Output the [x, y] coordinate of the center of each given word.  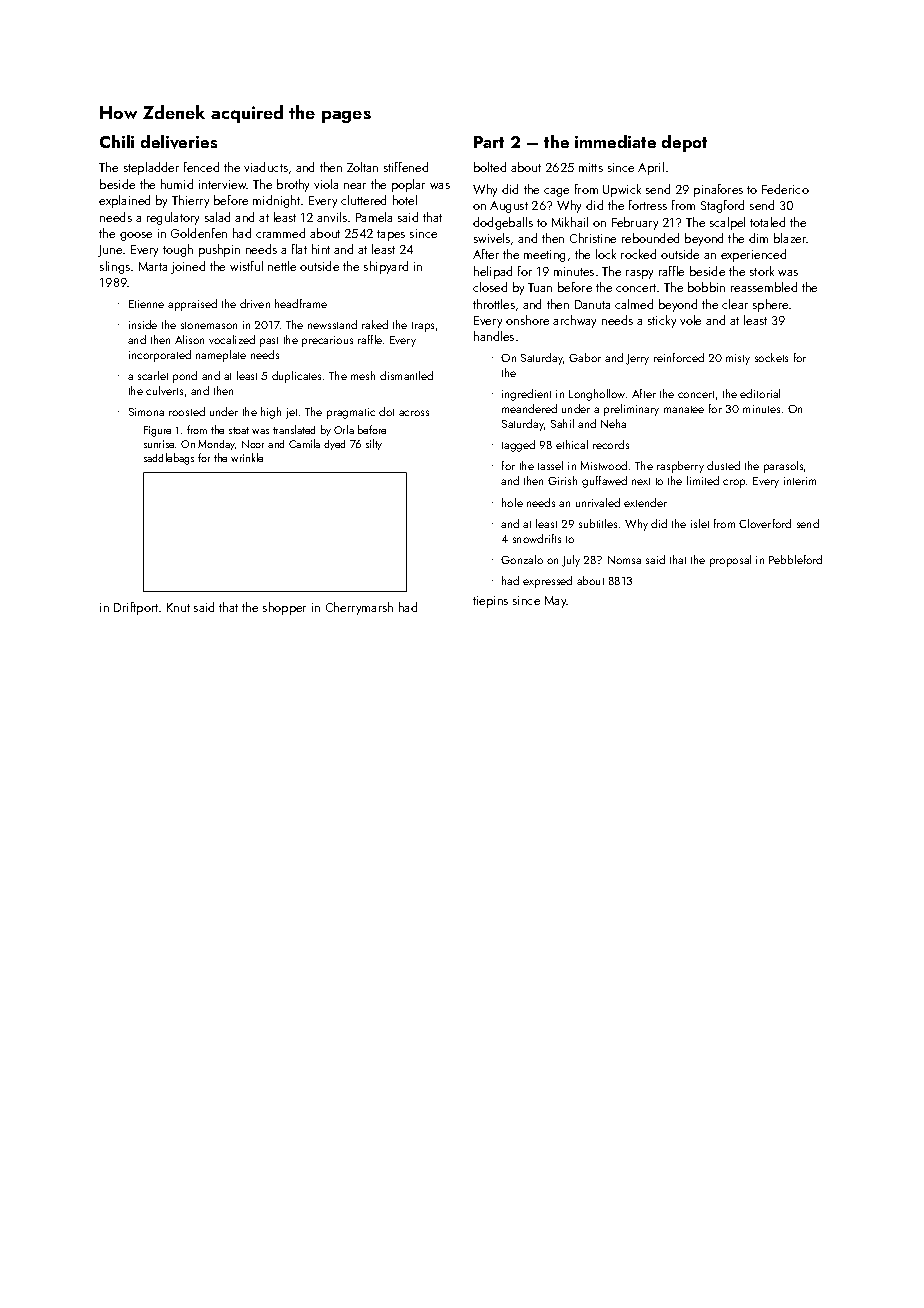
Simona [146, 412]
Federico [785, 189]
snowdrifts [537, 538]
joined [188, 267]
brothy [293, 185]
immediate [615, 141]
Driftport [136, 608]
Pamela [374, 217]
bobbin [706, 287]
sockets [771, 357]
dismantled [406, 375]
